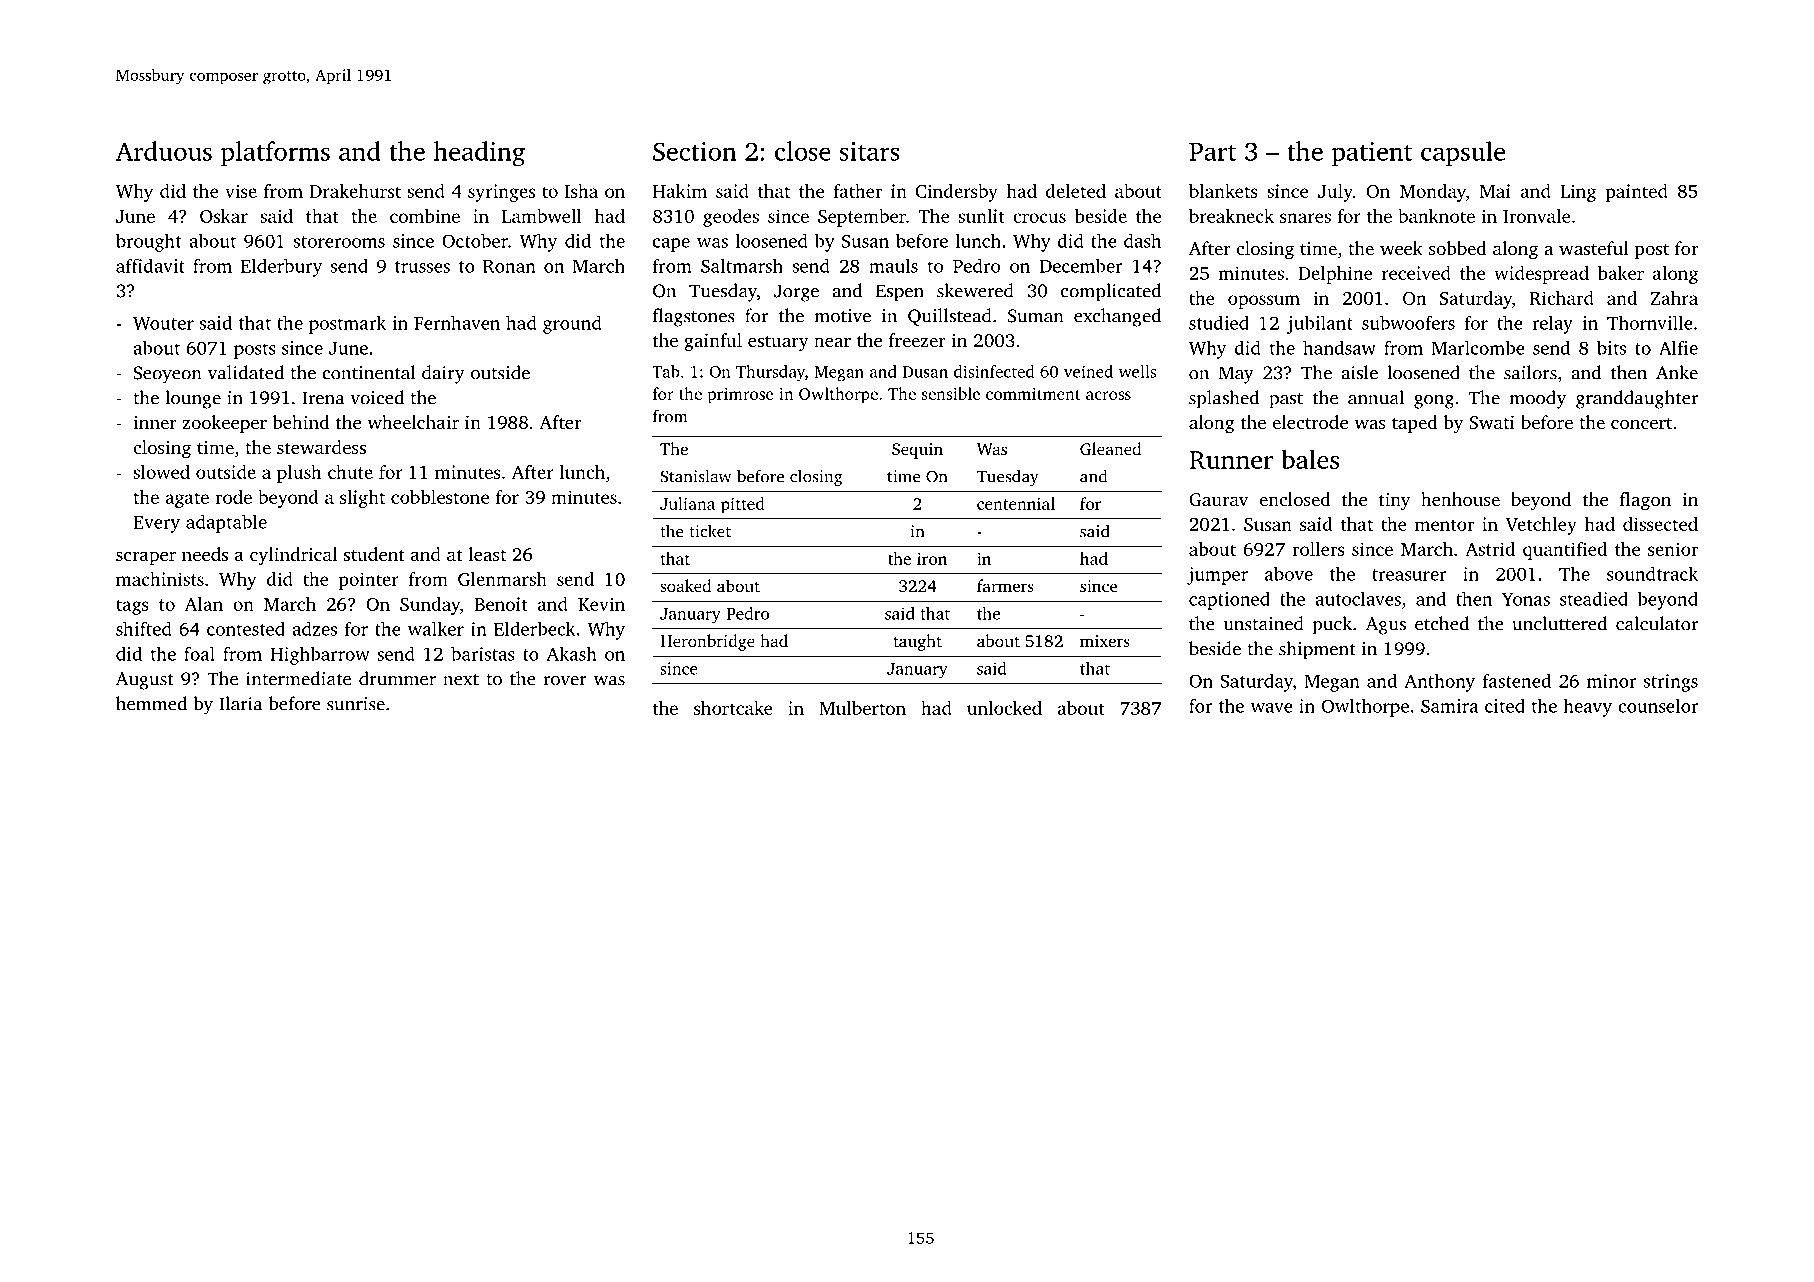 This page has height=1282, width=1814. I want to click on sailors, so click(1530, 372).
